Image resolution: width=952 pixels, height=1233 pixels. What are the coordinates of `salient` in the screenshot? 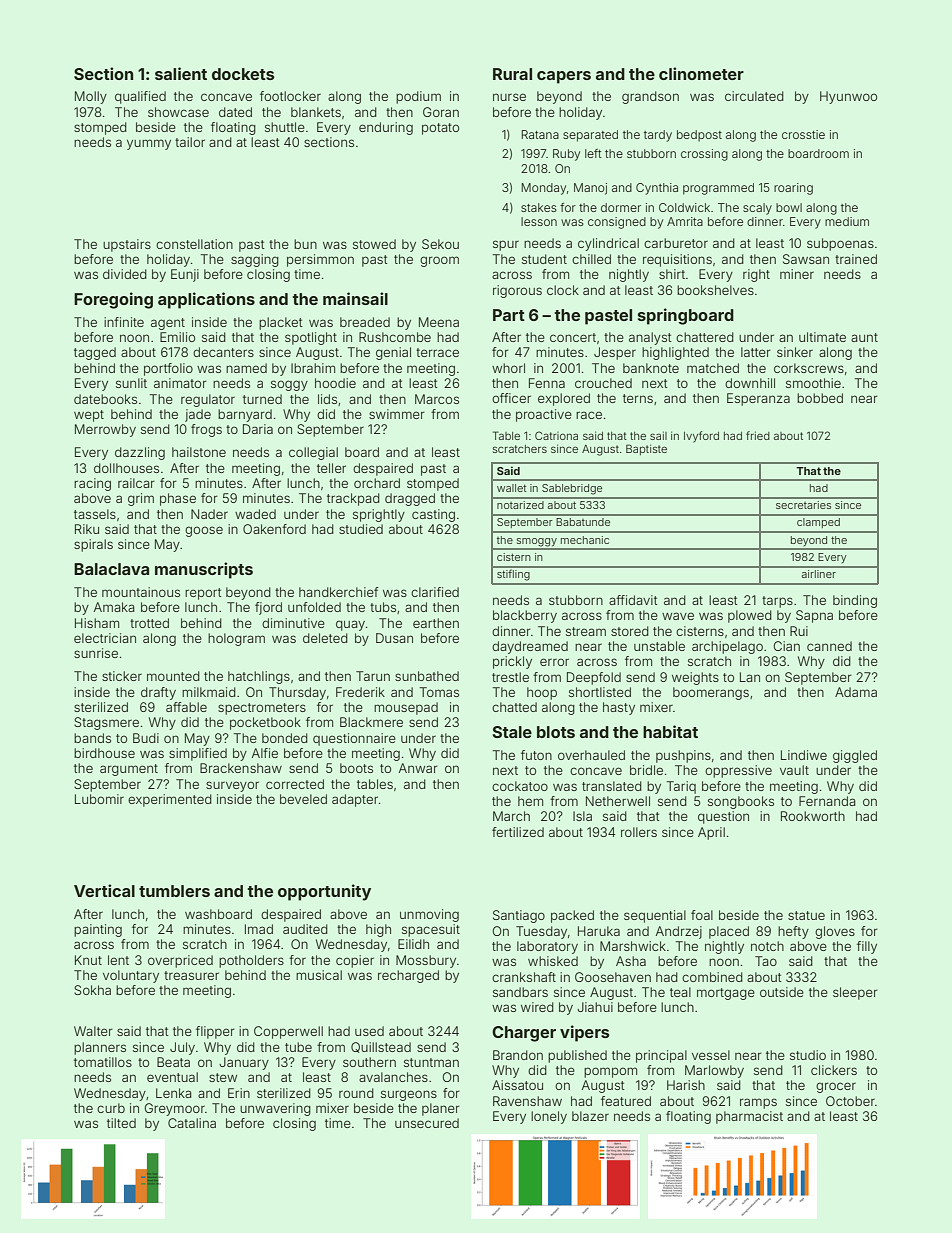 It's located at (181, 73).
